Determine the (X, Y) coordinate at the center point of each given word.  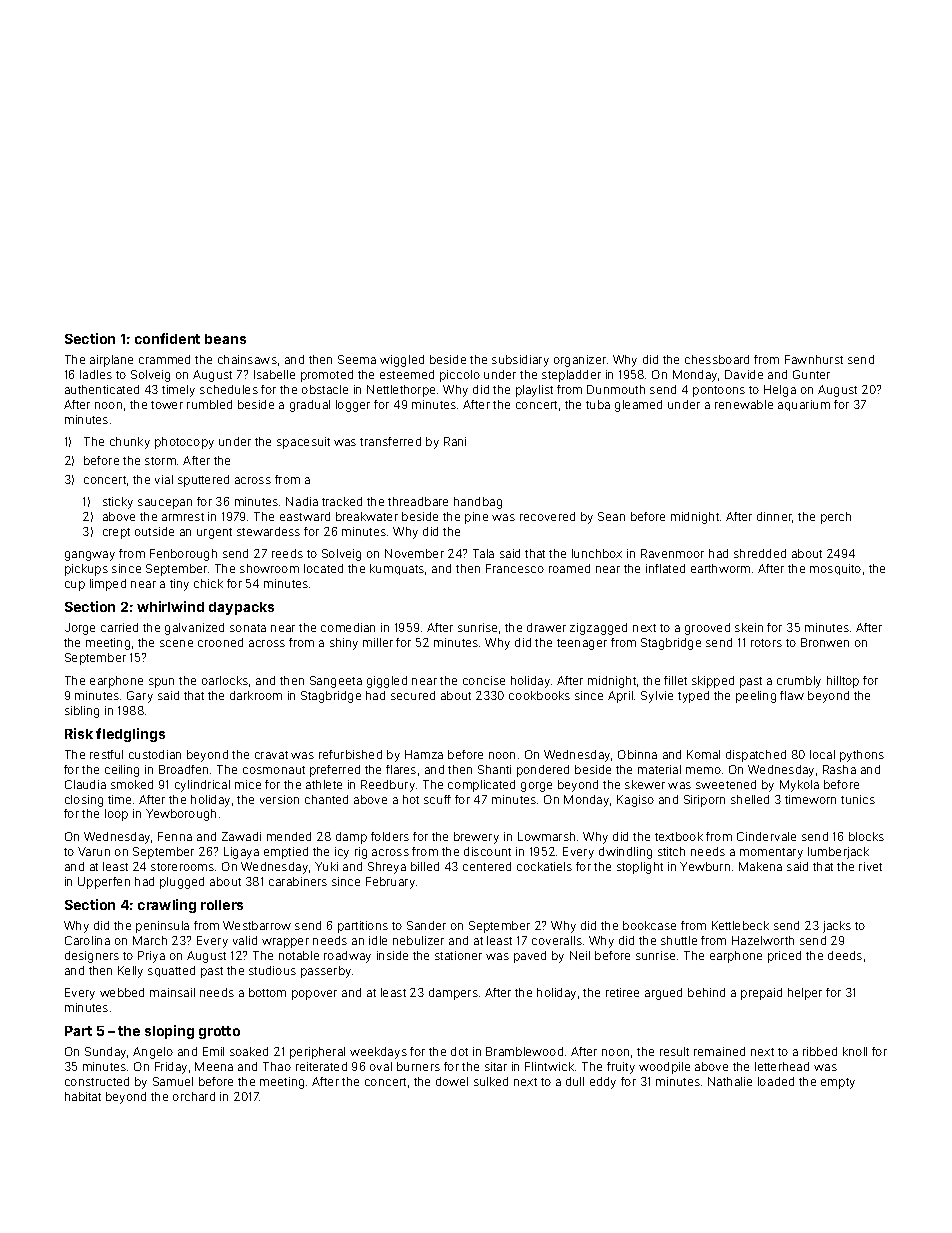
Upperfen (104, 883)
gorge (536, 787)
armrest (183, 517)
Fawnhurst (814, 359)
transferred (390, 441)
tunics (858, 799)
